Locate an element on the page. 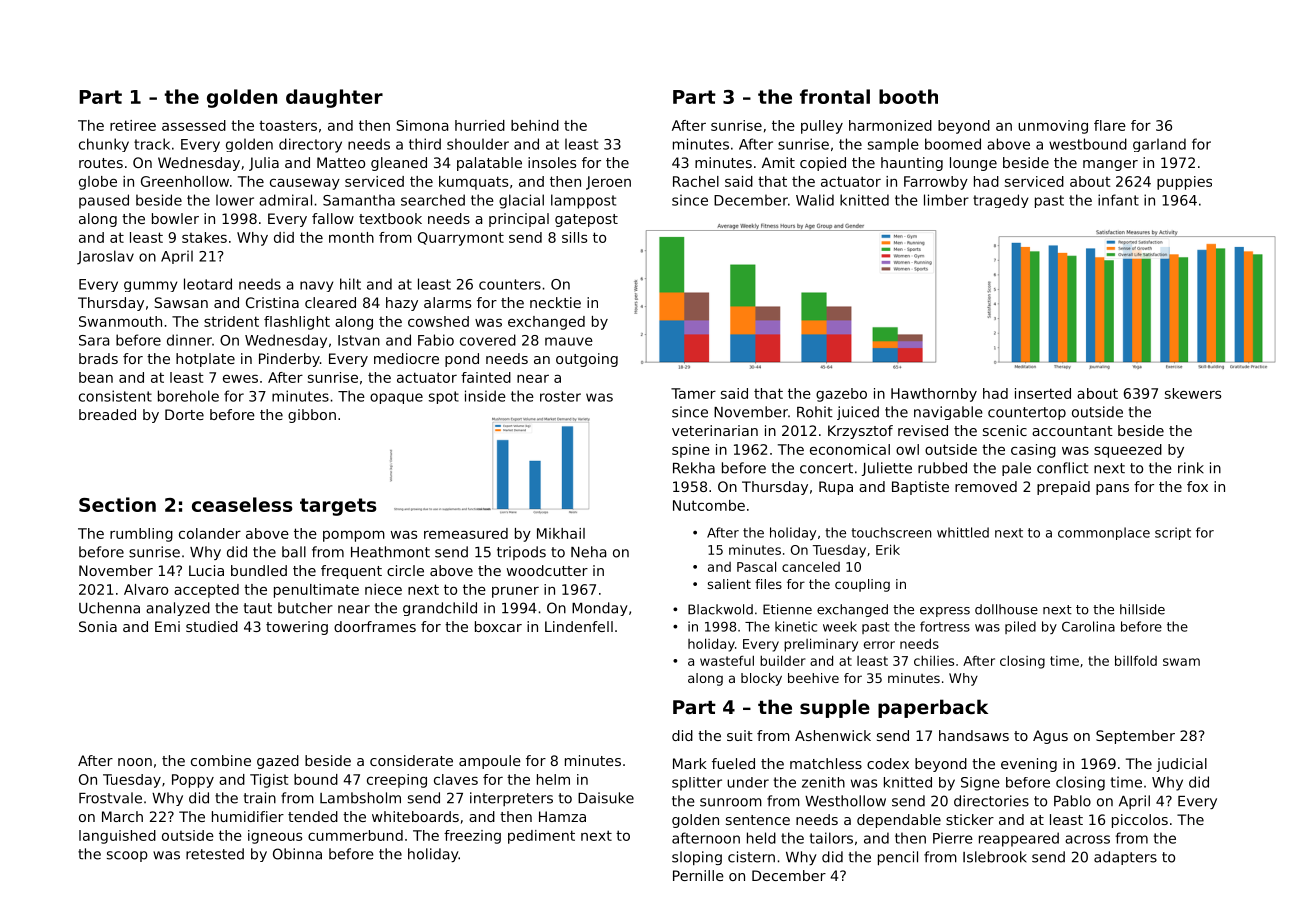 The width and height of the image is (1308, 924). booth is located at coordinates (908, 96).
